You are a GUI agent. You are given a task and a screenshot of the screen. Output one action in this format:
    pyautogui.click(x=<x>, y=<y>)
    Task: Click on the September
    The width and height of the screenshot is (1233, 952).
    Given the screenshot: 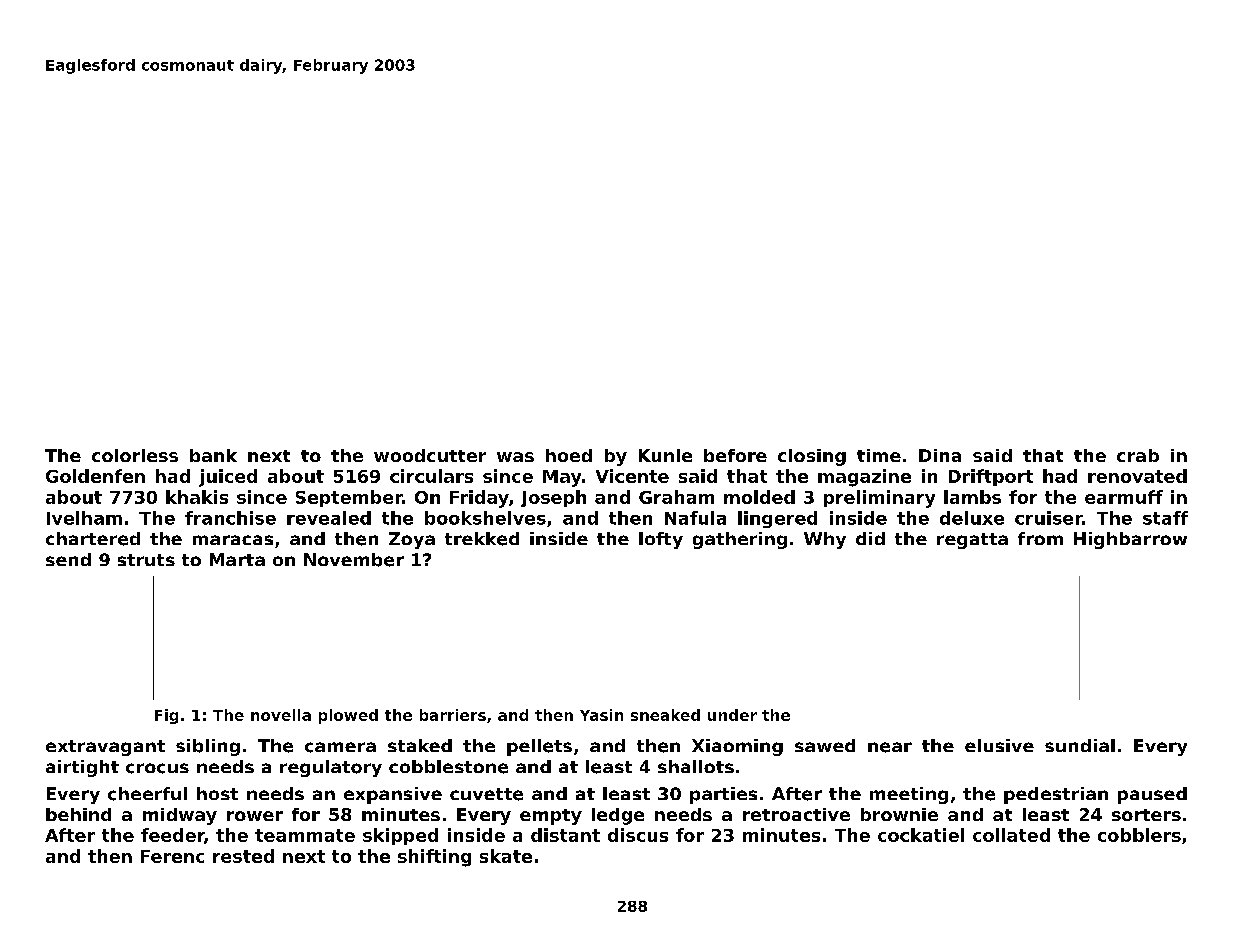 What is the action you would take?
    pyautogui.click(x=349, y=498)
